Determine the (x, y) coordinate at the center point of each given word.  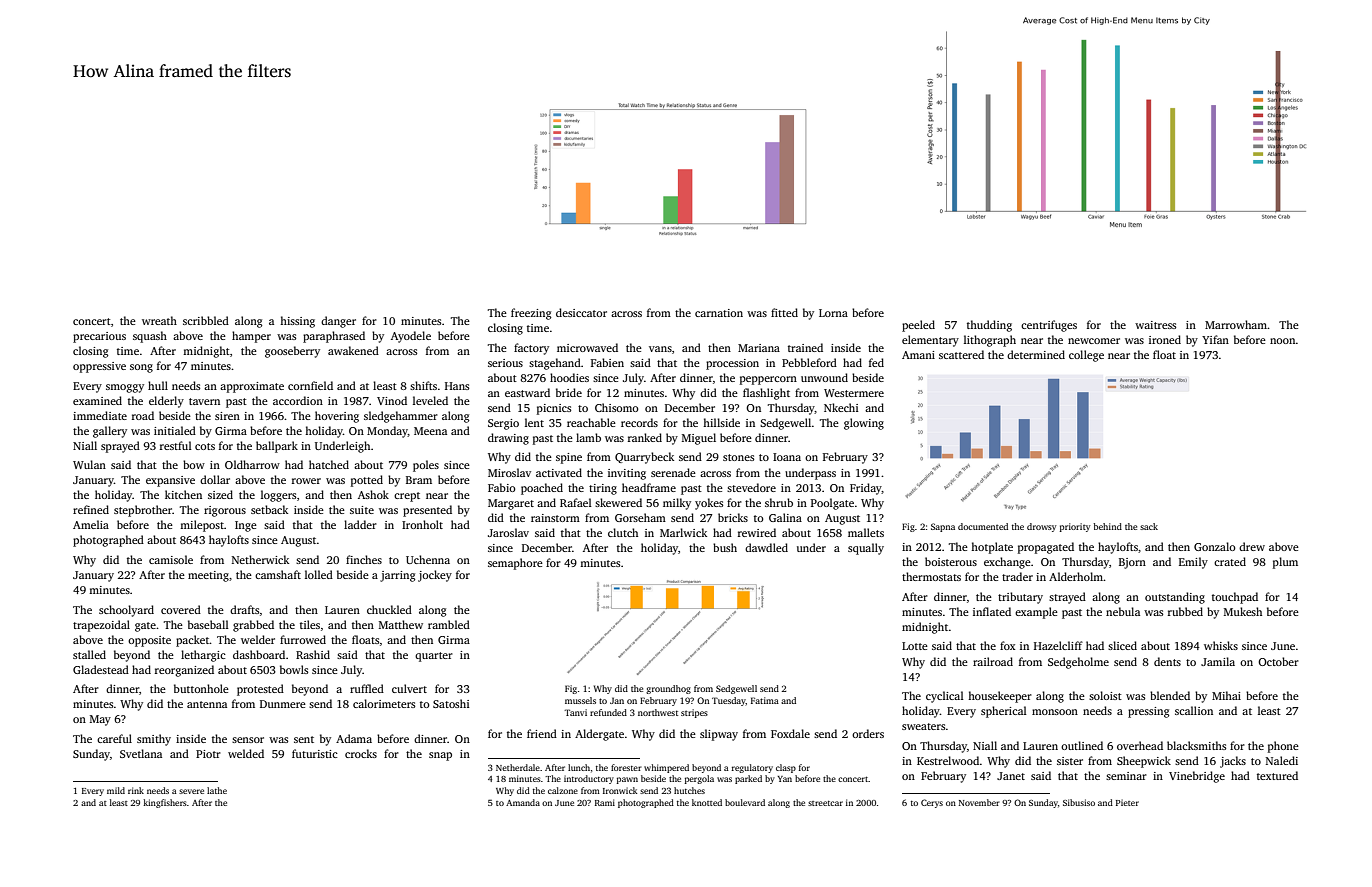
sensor (248, 740)
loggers (278, 496)
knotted (707, 802)
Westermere (854, 393)
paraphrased (334, 337)
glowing (864, 424)
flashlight (766, 394)
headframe (649, 487)
